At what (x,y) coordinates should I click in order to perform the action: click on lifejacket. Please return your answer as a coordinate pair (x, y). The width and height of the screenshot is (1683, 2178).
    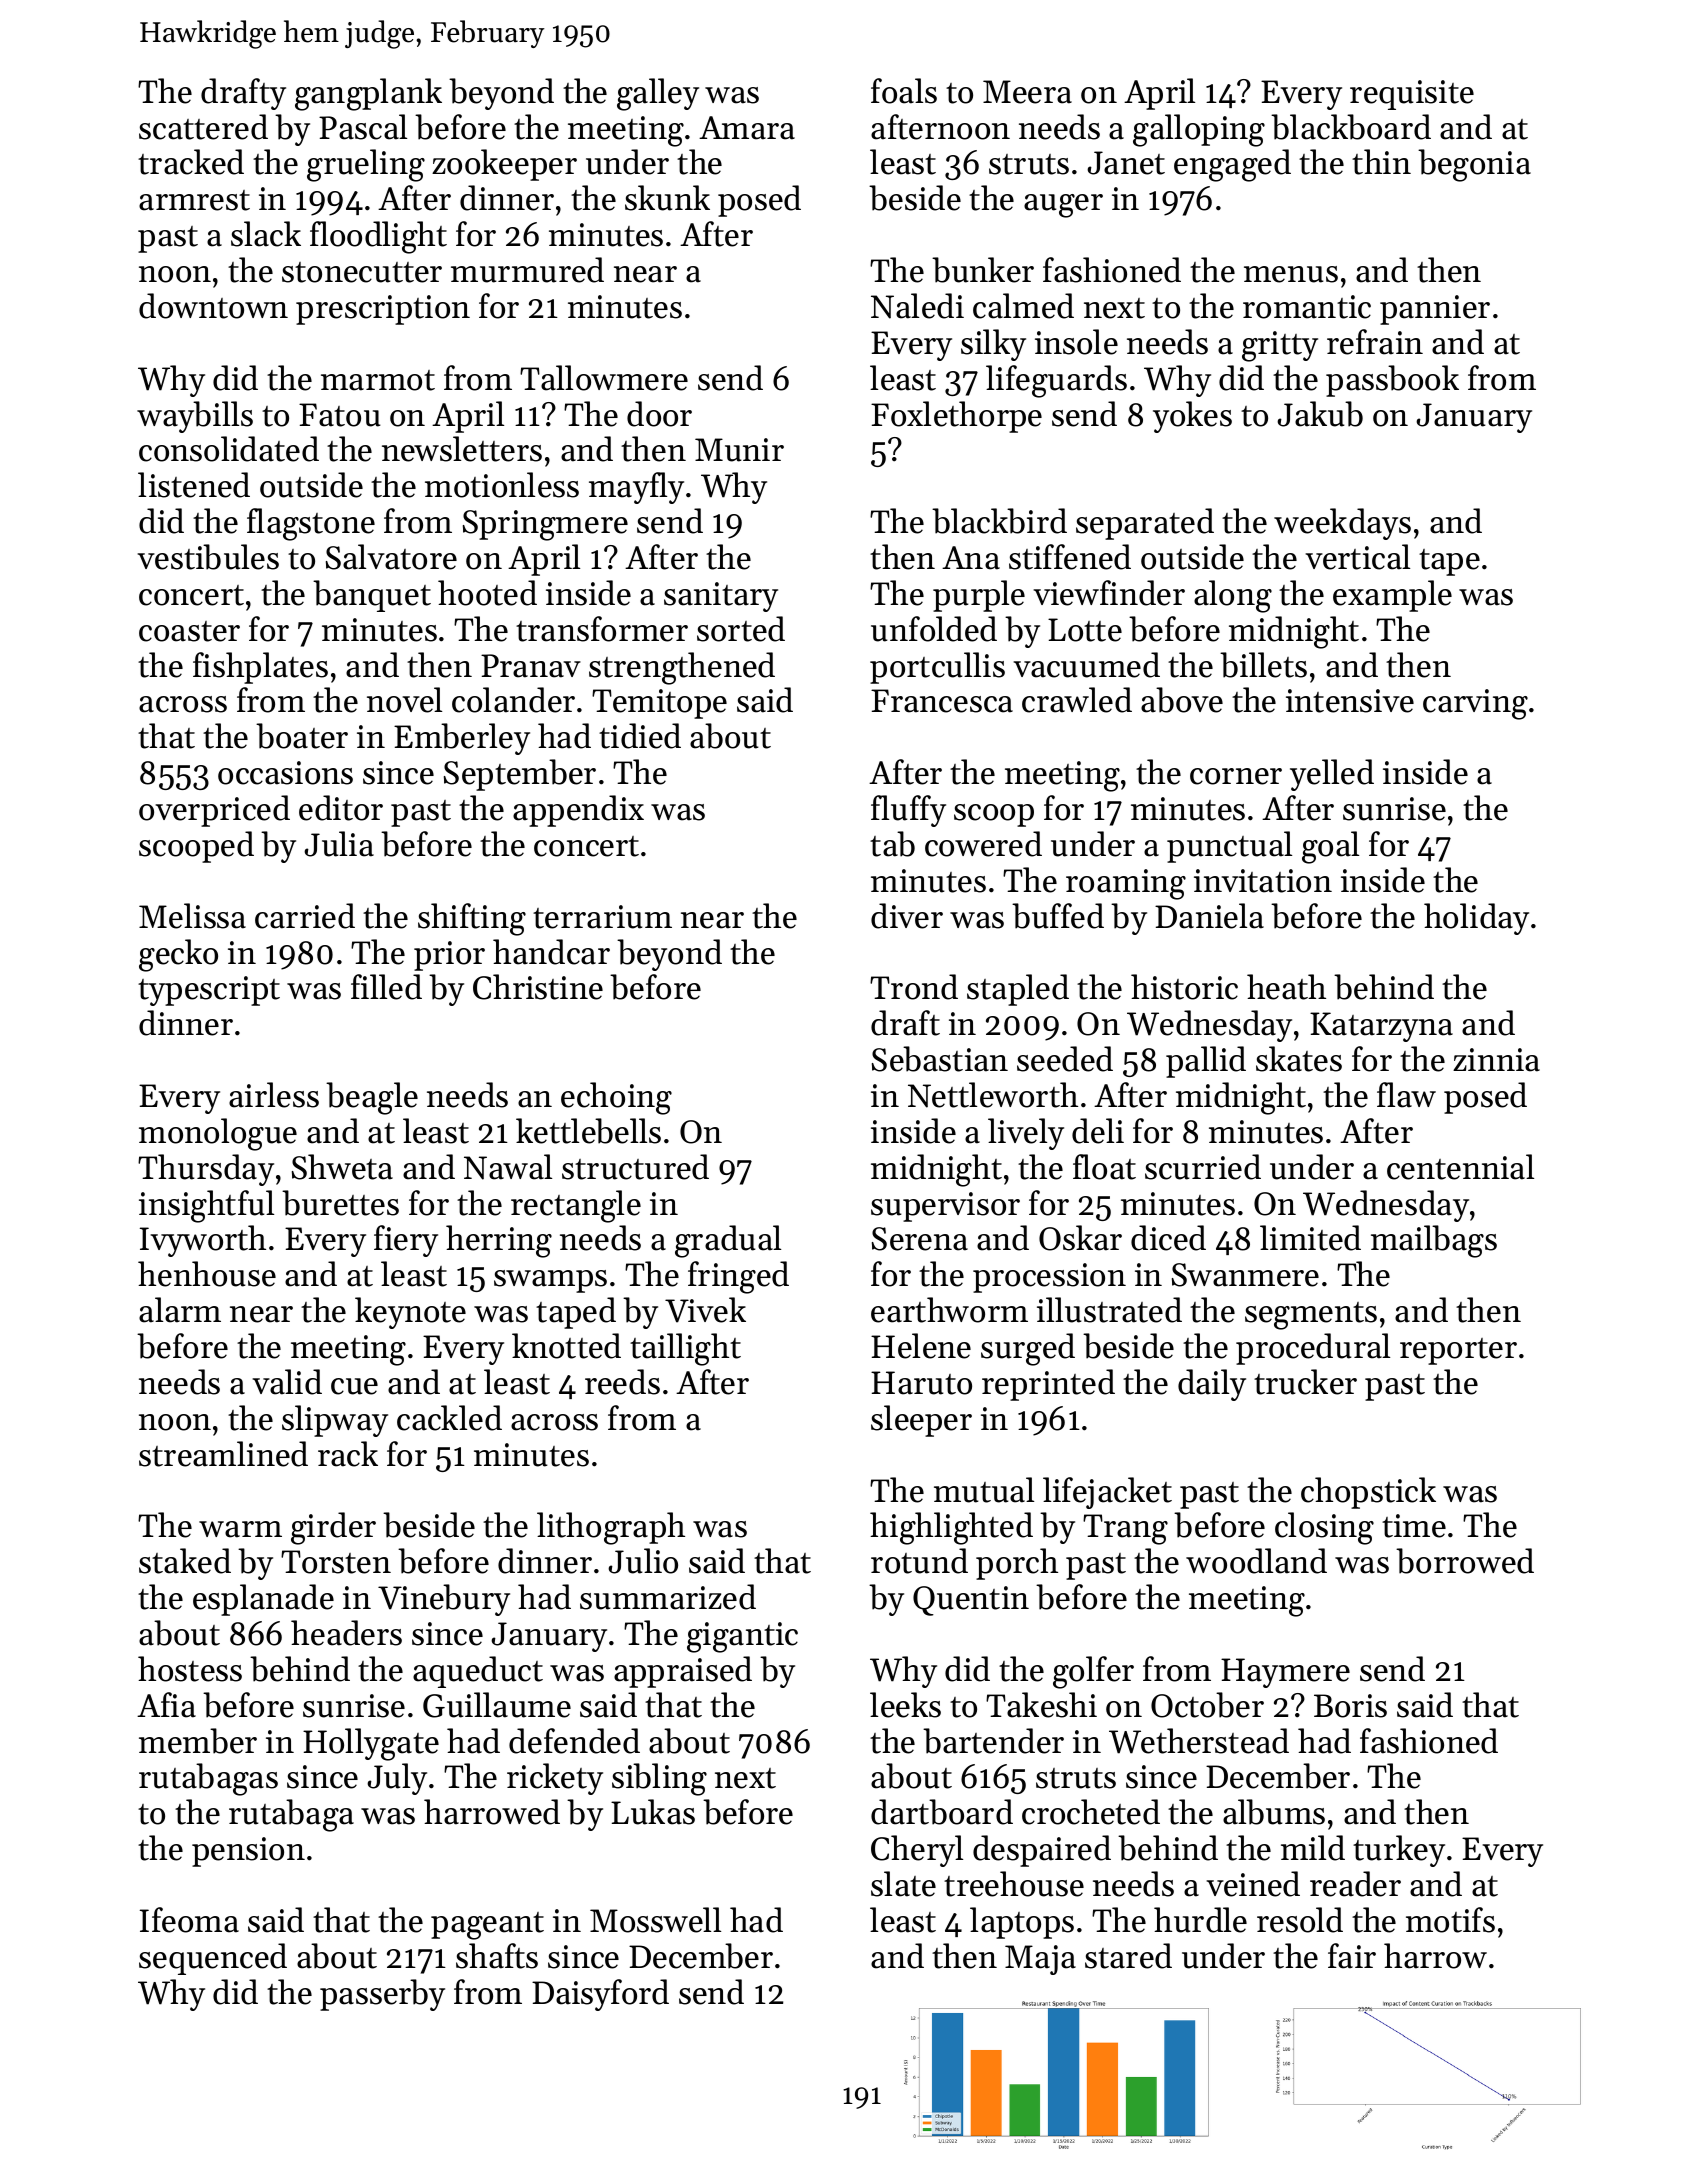
    Looking at the image, I should click on (1107, 1493).
